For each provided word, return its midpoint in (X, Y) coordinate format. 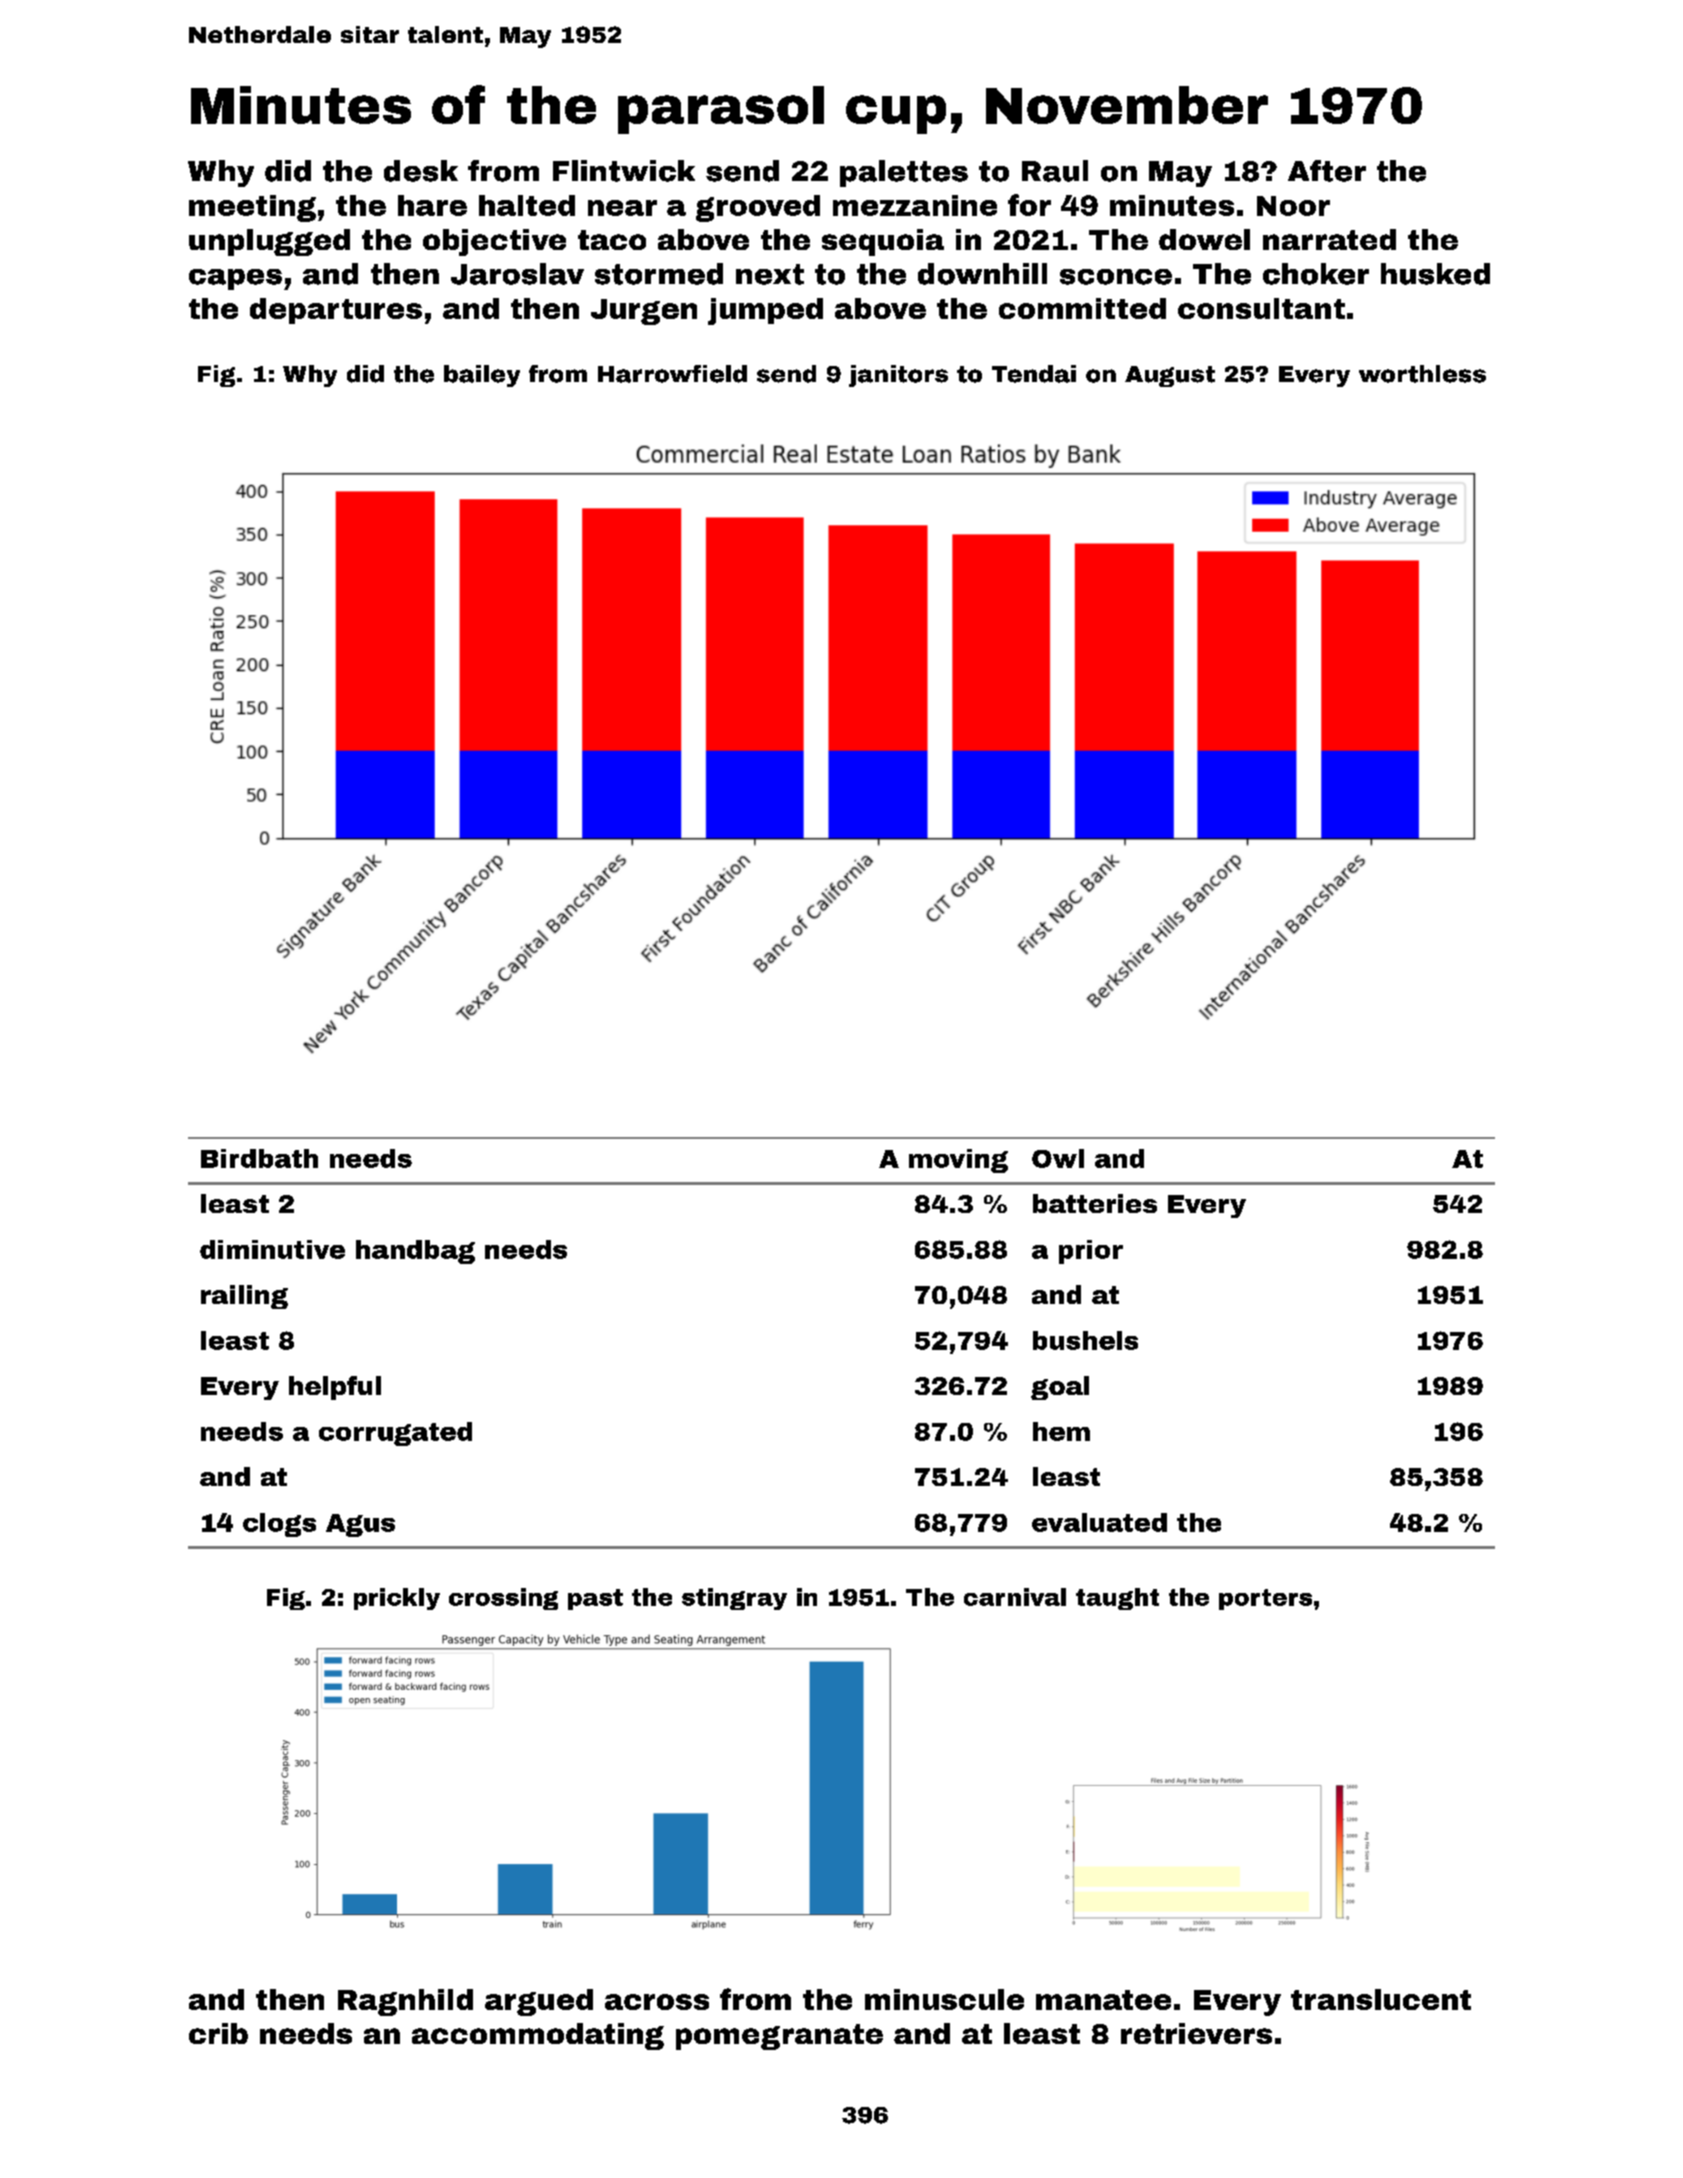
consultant (1261, 308)
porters (1265, 1599)
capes (235, 279)
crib (218, 2033)
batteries (1095, 1203)
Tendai (1034, 374)
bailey (482, 376)
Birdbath (259, 1158)
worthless (1422, 374)
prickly (397, 1599)
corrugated (395, 1434)
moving (958, 1161)
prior (1091, 1252)
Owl (1058, 1158)
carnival (1015, 1597)
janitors (898, 376)
